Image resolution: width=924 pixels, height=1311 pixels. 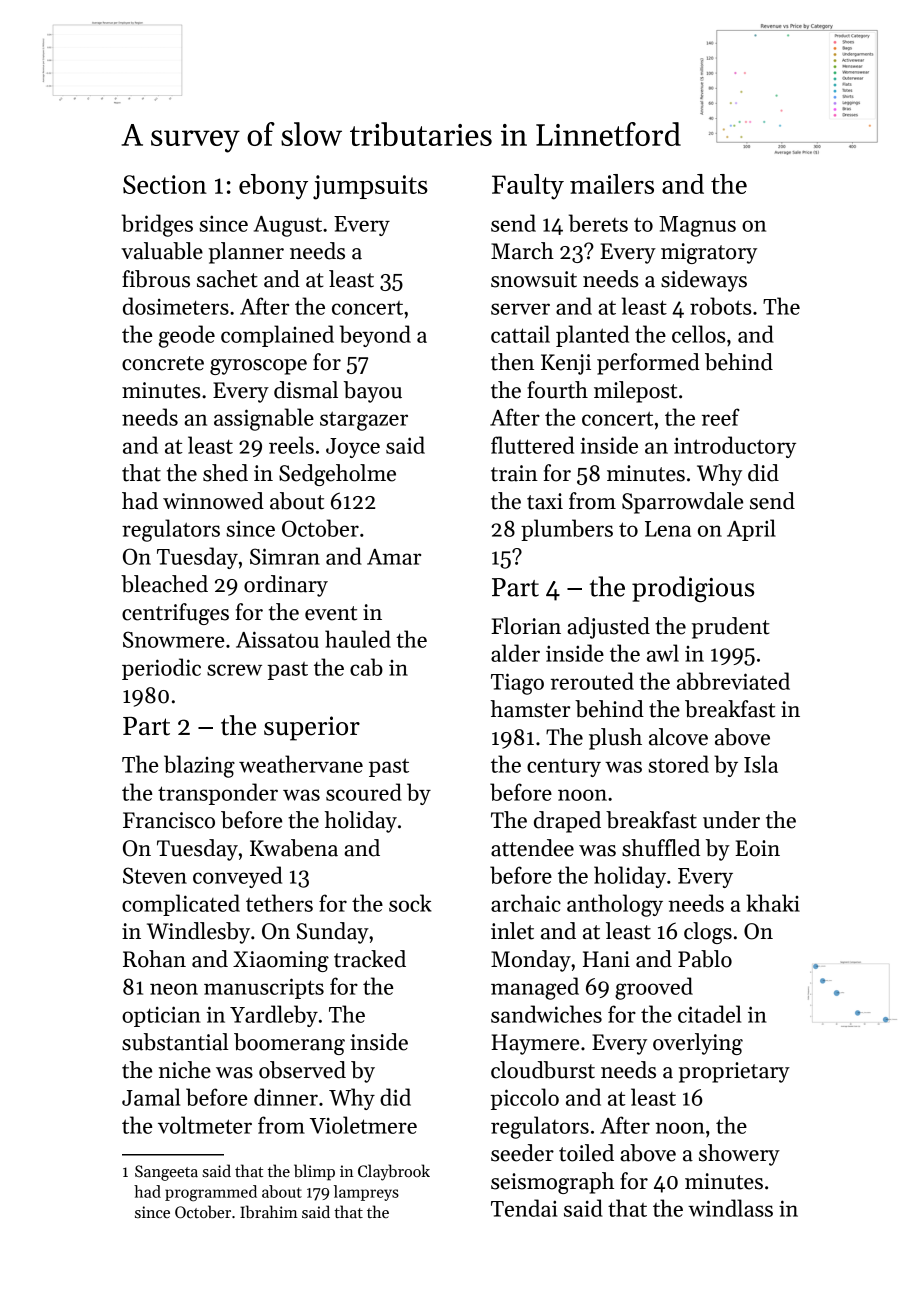 What do you see at coordinates (761, 764) in the screenshot?
I see `Isla` at bounding box center [761, 764].
